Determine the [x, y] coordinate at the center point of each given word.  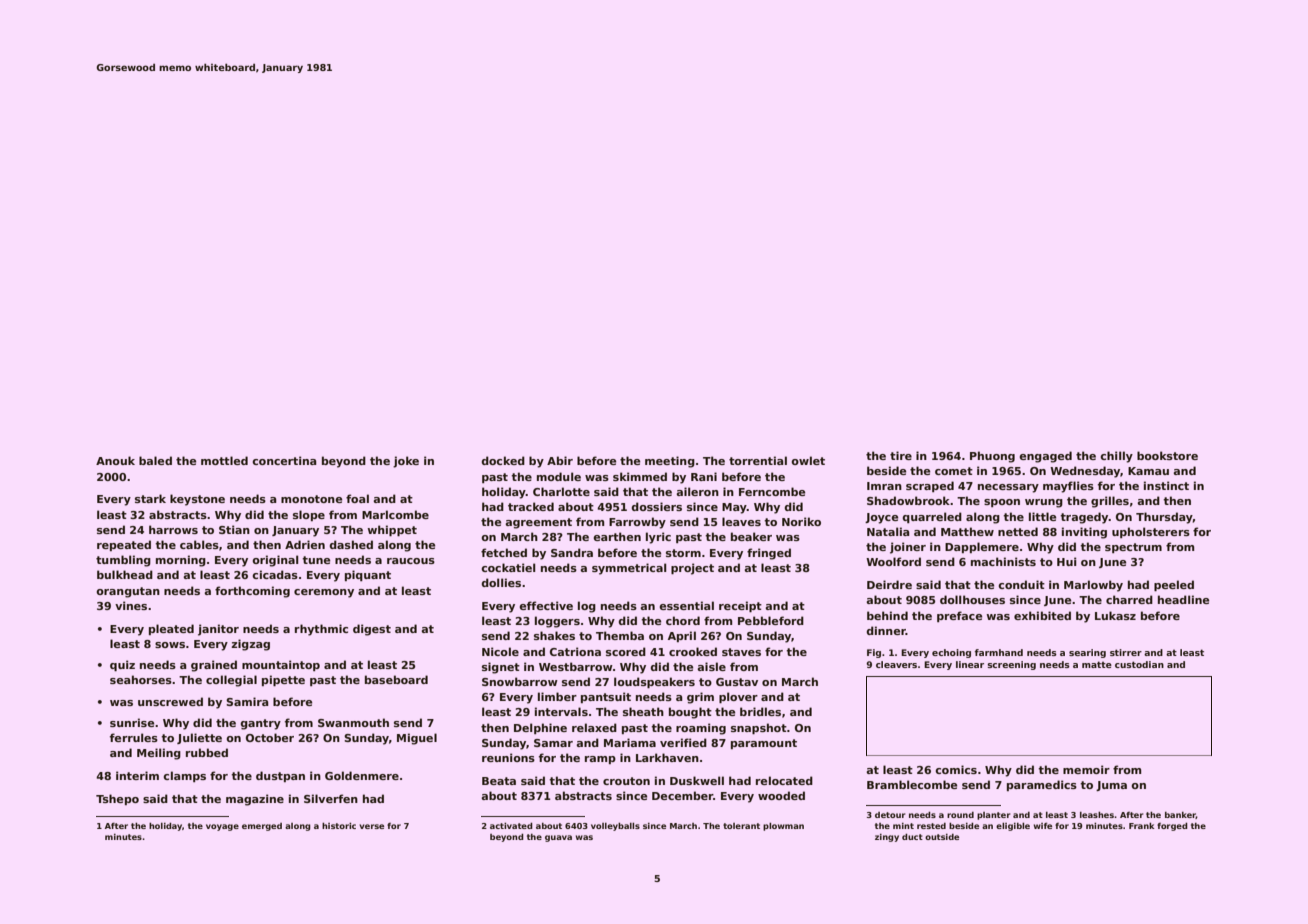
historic [339, 826]
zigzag [250, 645]
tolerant [741, 826]
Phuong [992, 457]
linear [970, 664]
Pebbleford [771, 620]
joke [406, 462]
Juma [1111, 786]
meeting [670, 462]
